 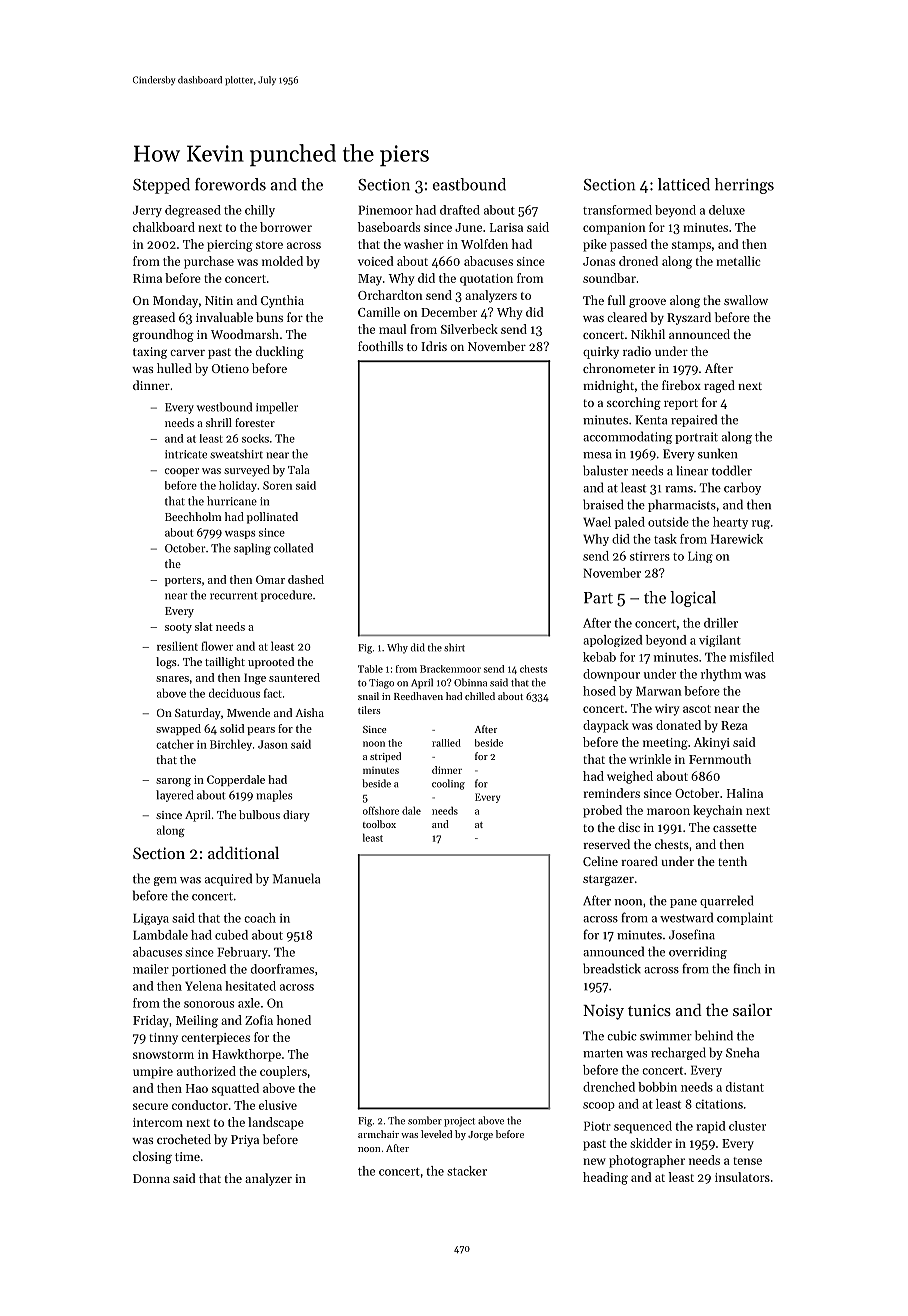 What do you see at coordinates (684, 184) in the screenshot?
I see `latticed` at bounding box center [684, 184].
